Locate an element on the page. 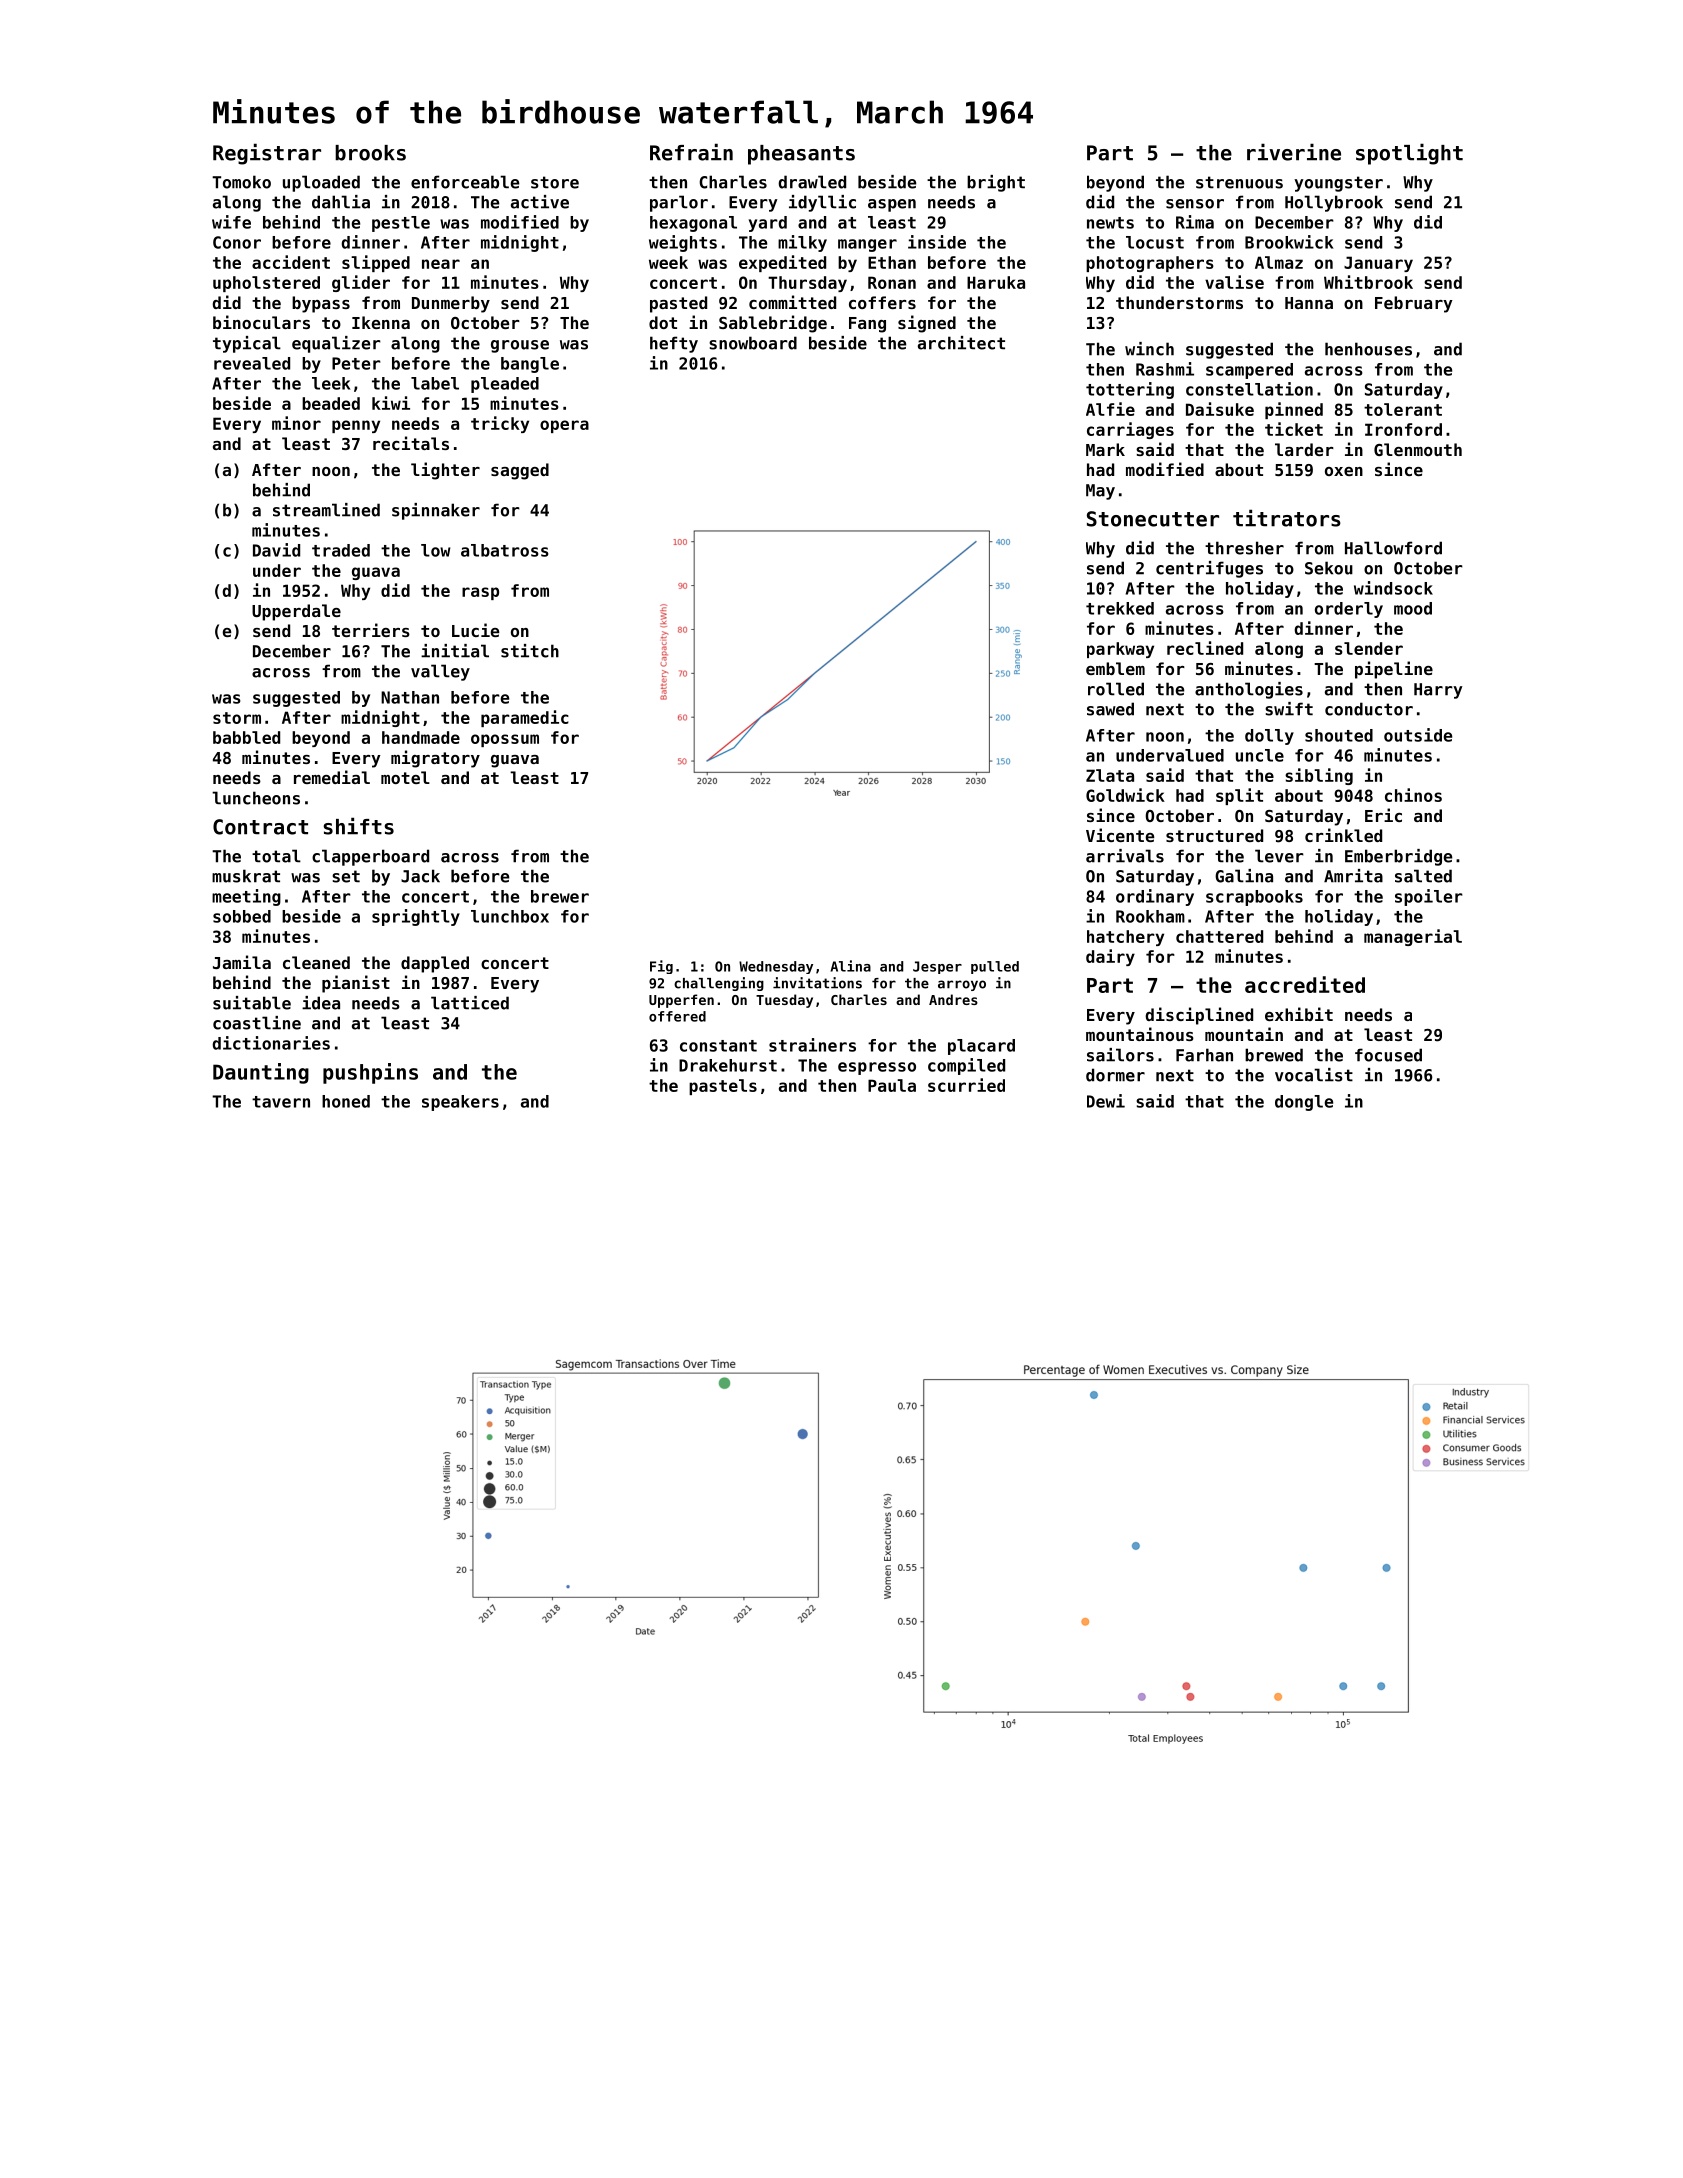  scampered is located at coordinates (1249, 371).
